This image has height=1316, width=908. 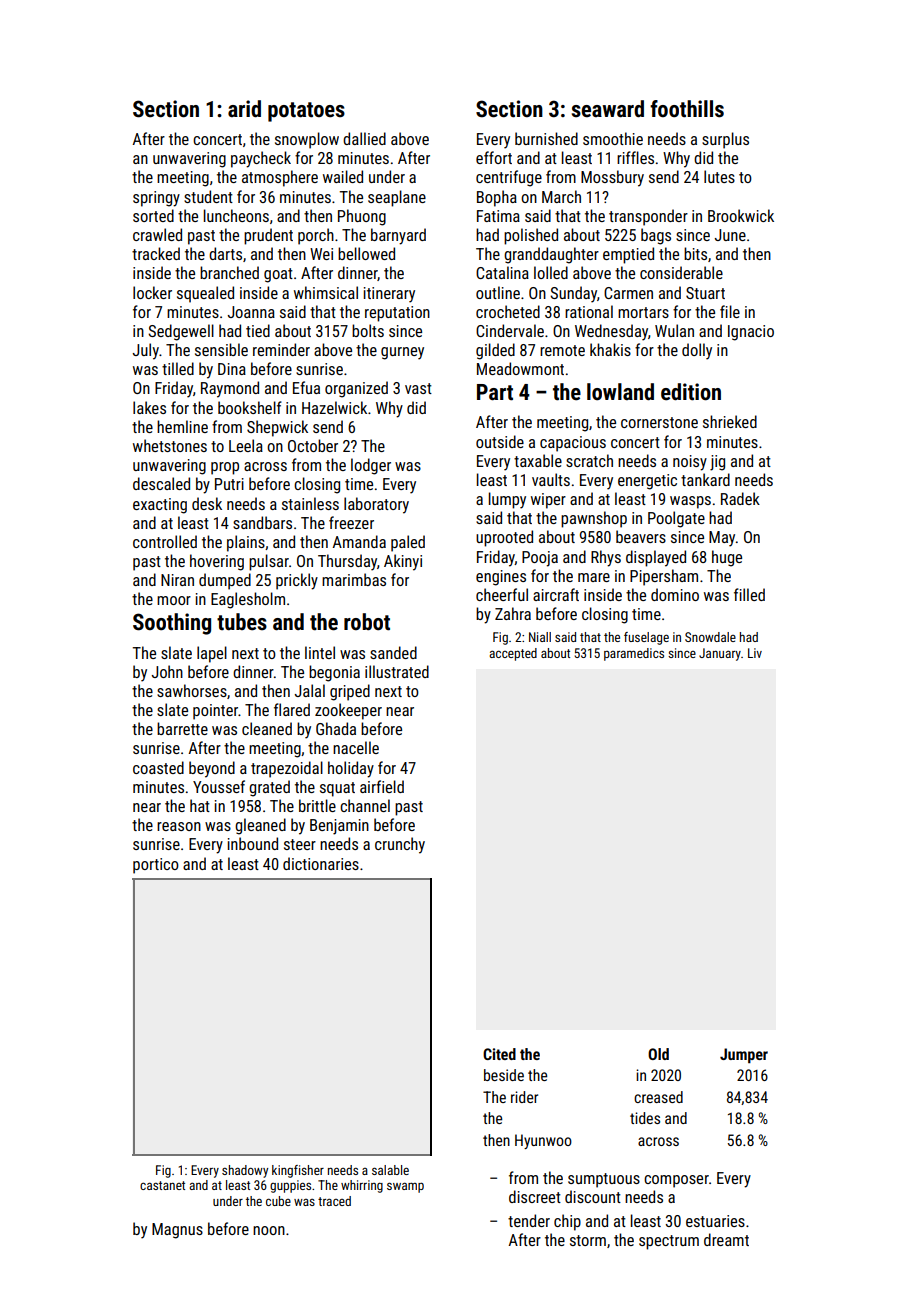 What do you see at coordinates (400, 845) in the image?
I see `crunchy` at bounding box center [400, 845].
